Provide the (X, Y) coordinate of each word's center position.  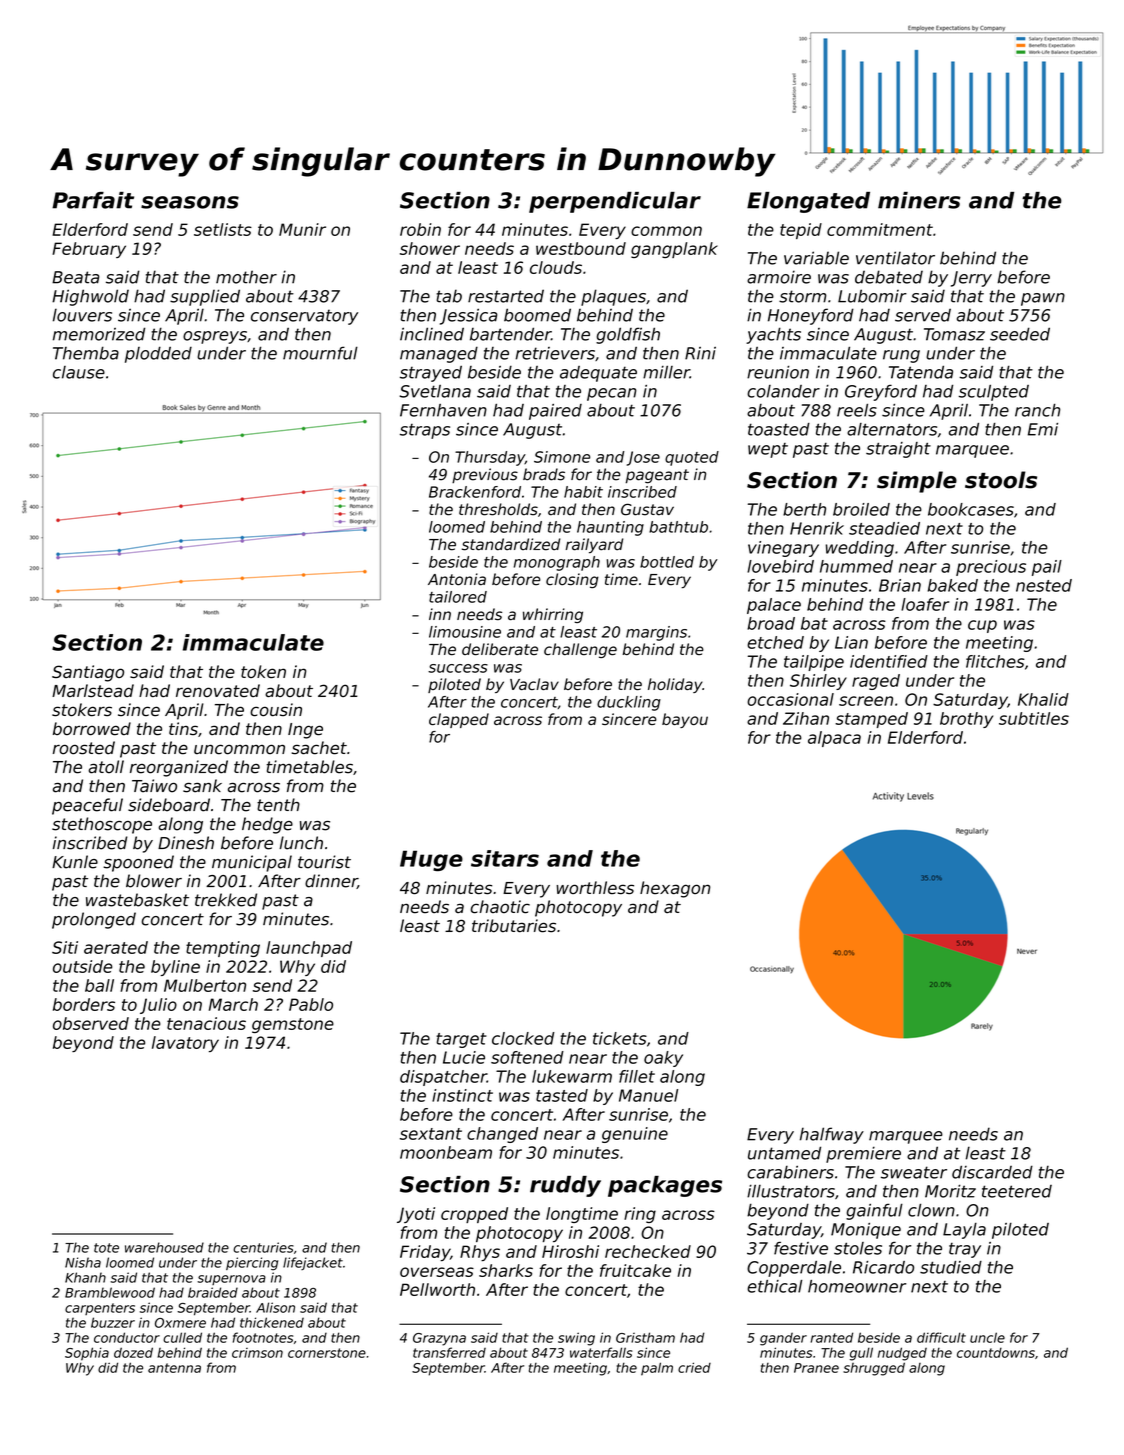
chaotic (500, 907)
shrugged (874, 1369)
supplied (205, 297)
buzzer (113, 1322)
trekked (226, 900)
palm (657, 1369)
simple (917, 482)
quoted (692, 458)
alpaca (834, 739)
